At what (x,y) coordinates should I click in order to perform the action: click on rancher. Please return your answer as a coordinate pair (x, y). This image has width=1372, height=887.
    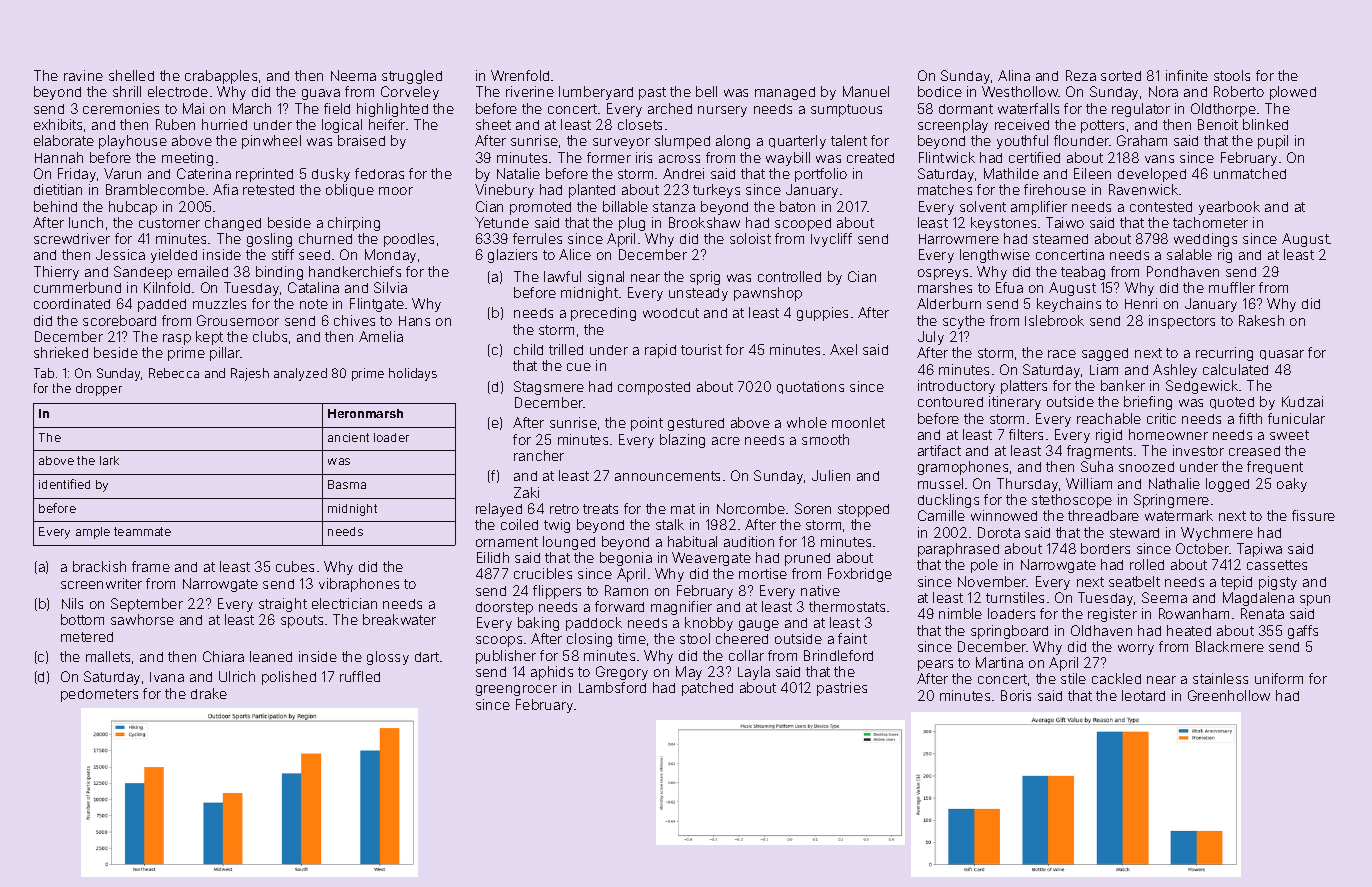
    Looking at the image, I should click on (539, 455).
